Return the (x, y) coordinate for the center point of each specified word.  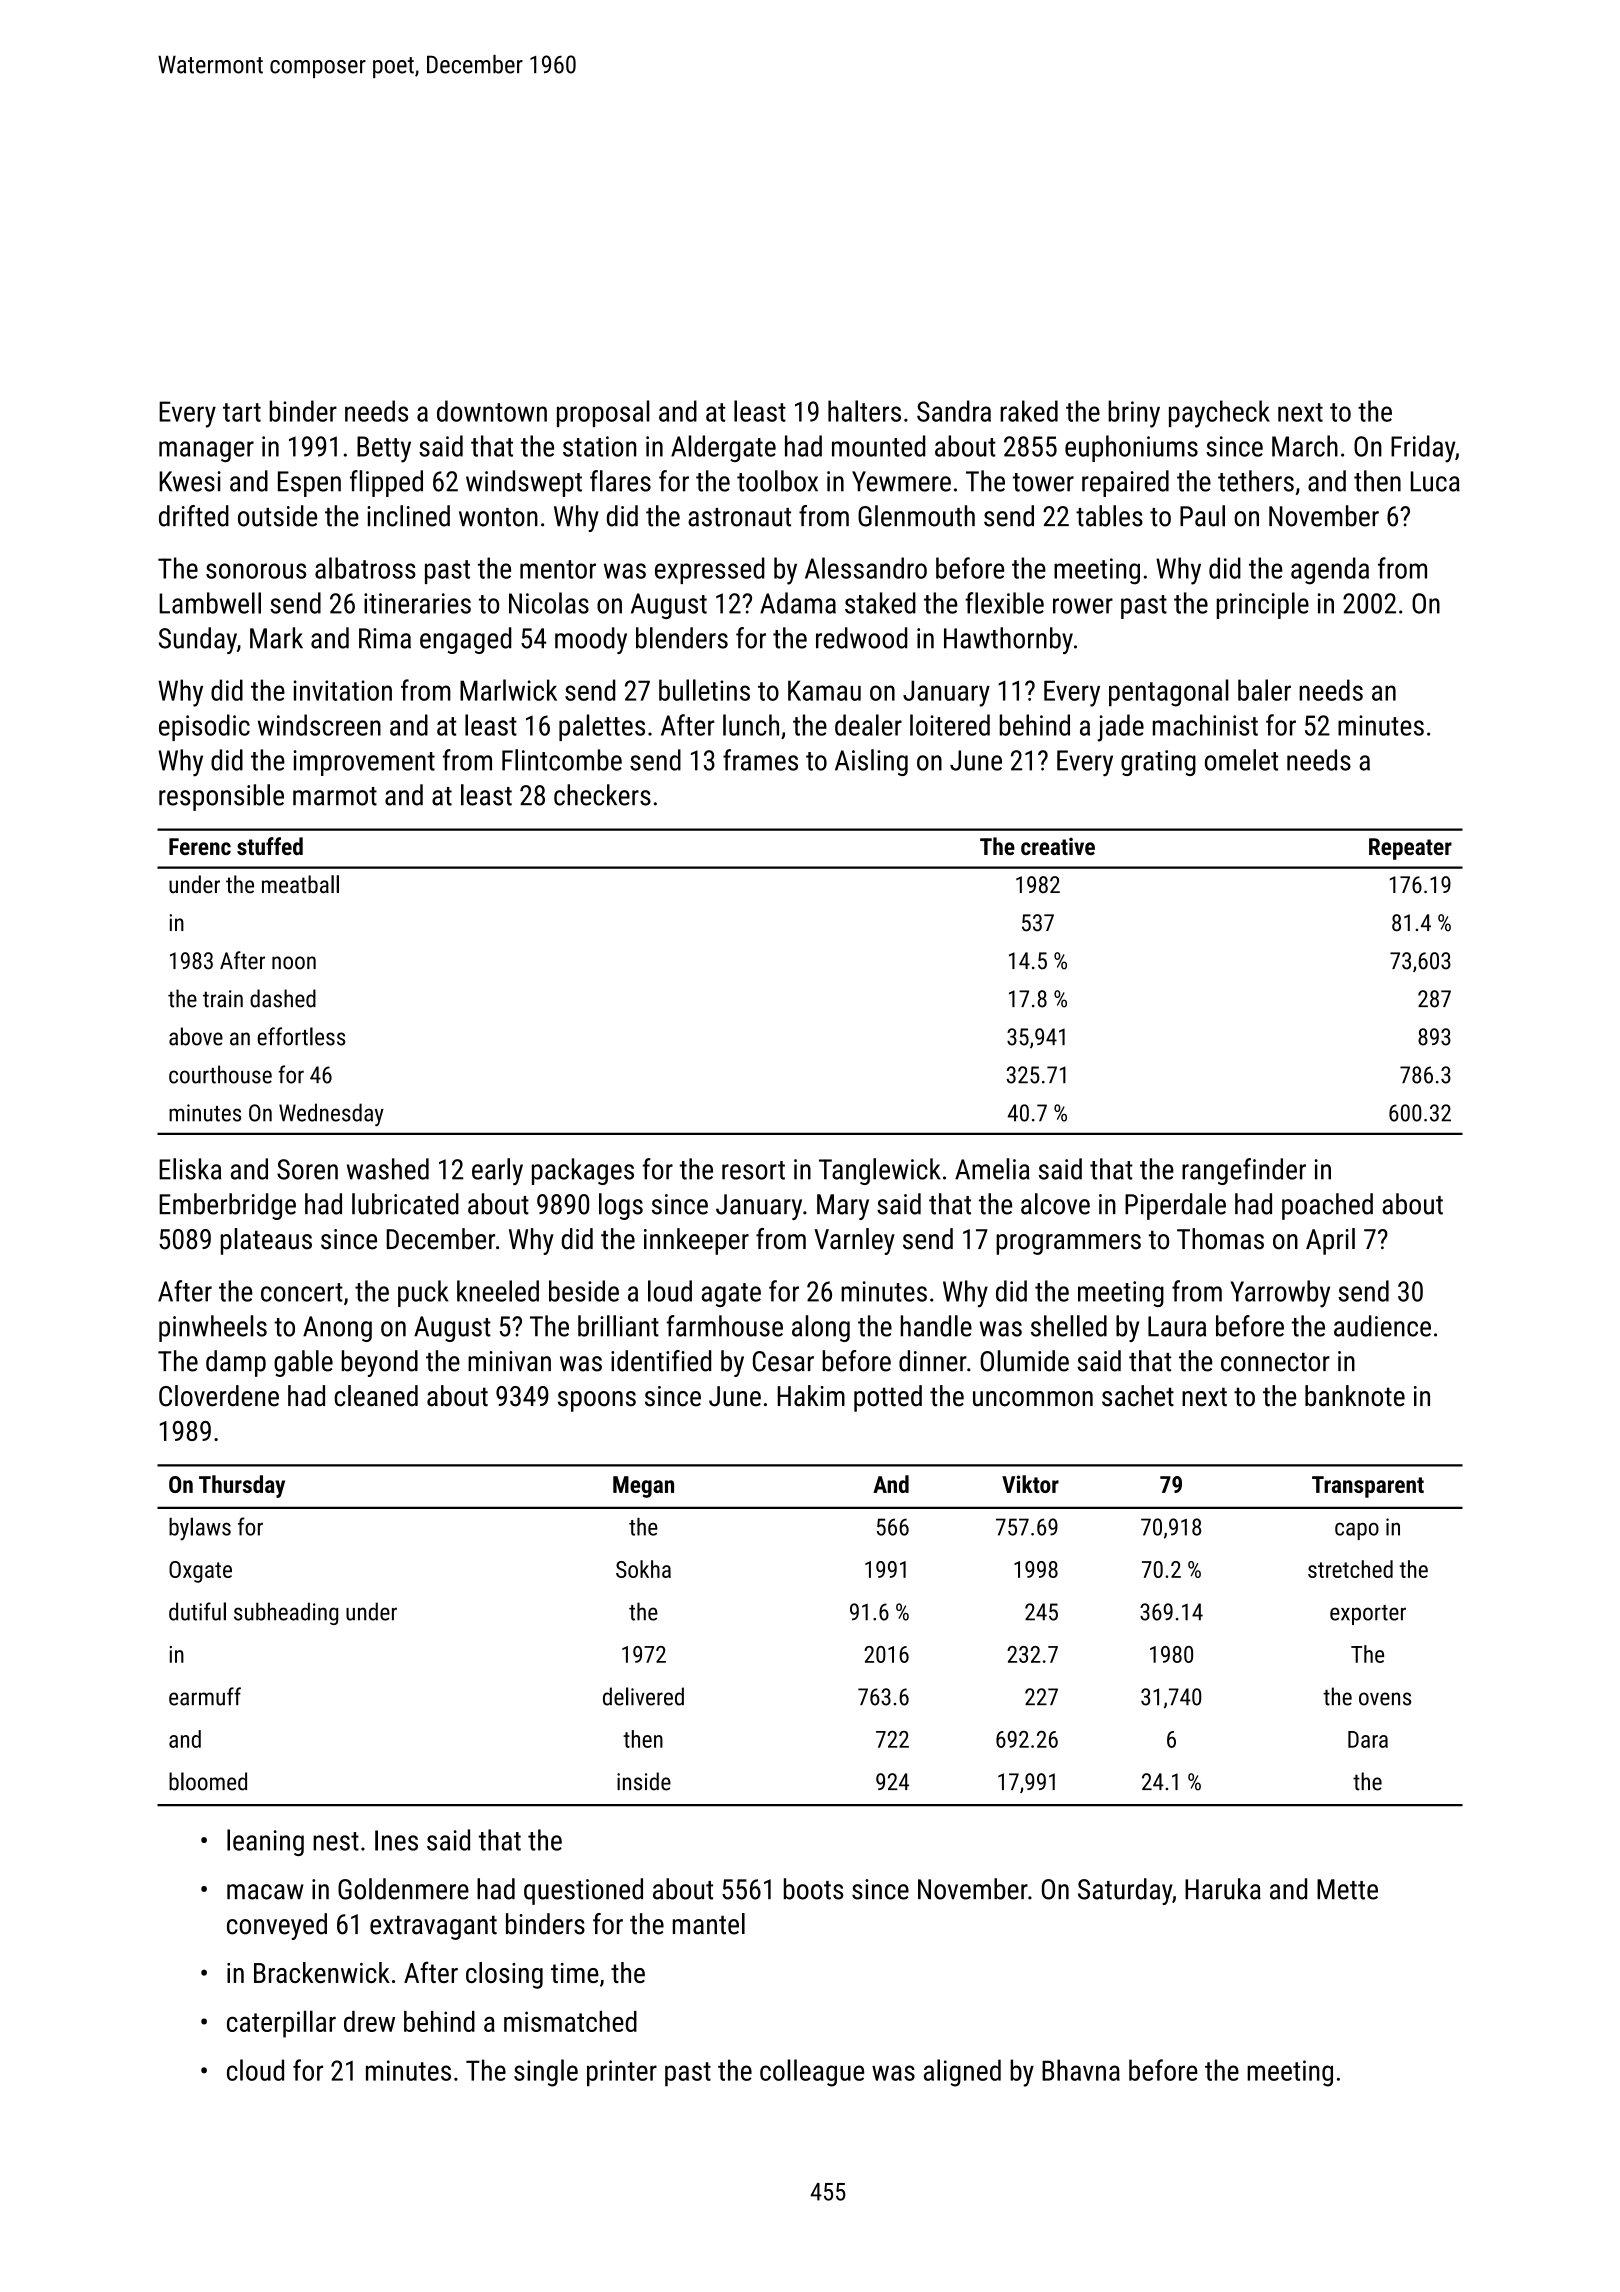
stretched (1350, 1569)
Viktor (1030, 1484)
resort (753, 1170)
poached (1327, 1206)
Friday (1423, 449)
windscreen (319, 725)
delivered (643, 1696)
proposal (603, 413)
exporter (1368, 1615)
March (1305, 446)
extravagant (433, 1928)
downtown (492, 411)
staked (880, 603)
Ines (396, 1840)
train (223, 999)
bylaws (200, 1529)
